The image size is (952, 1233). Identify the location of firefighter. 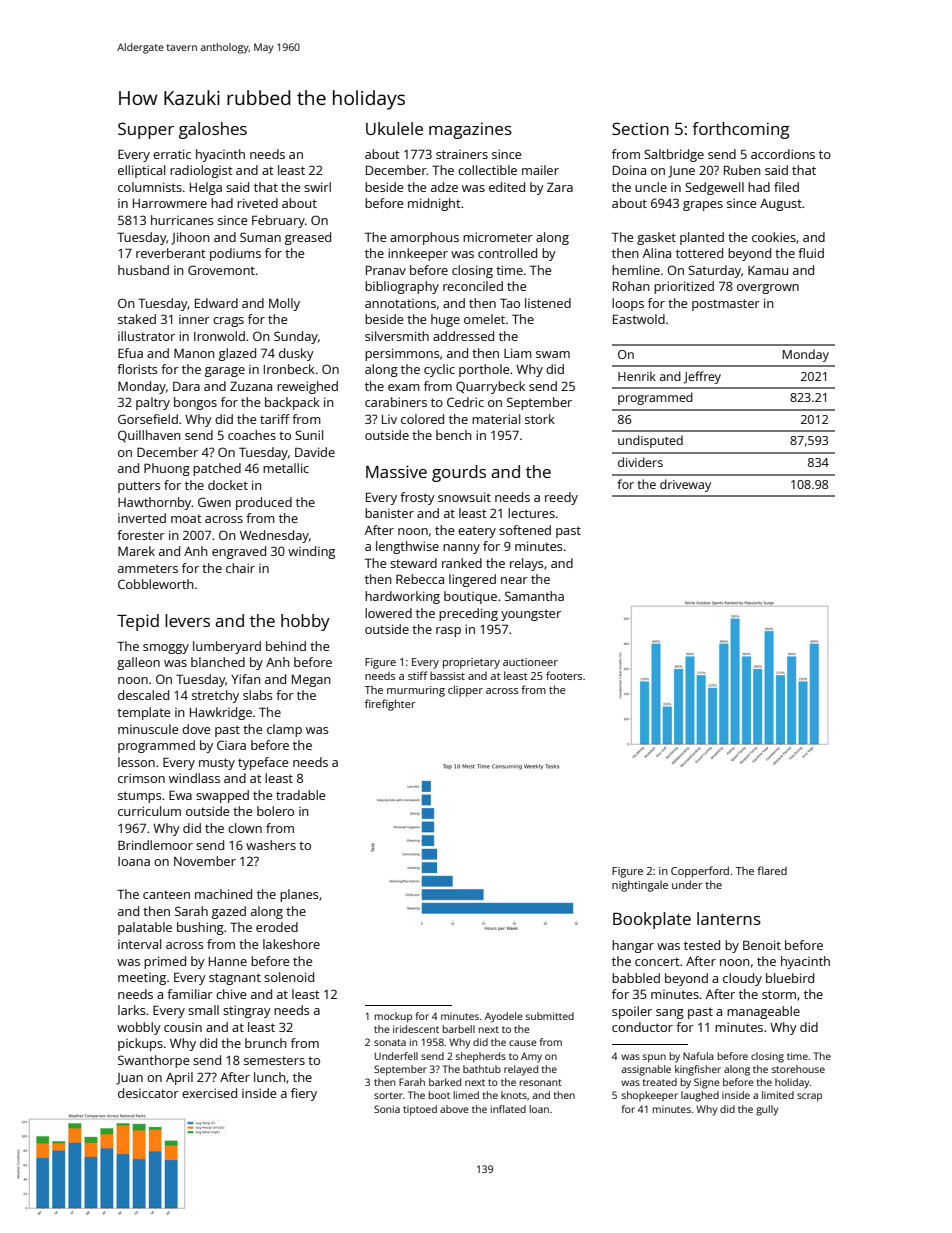
(390, 705).
